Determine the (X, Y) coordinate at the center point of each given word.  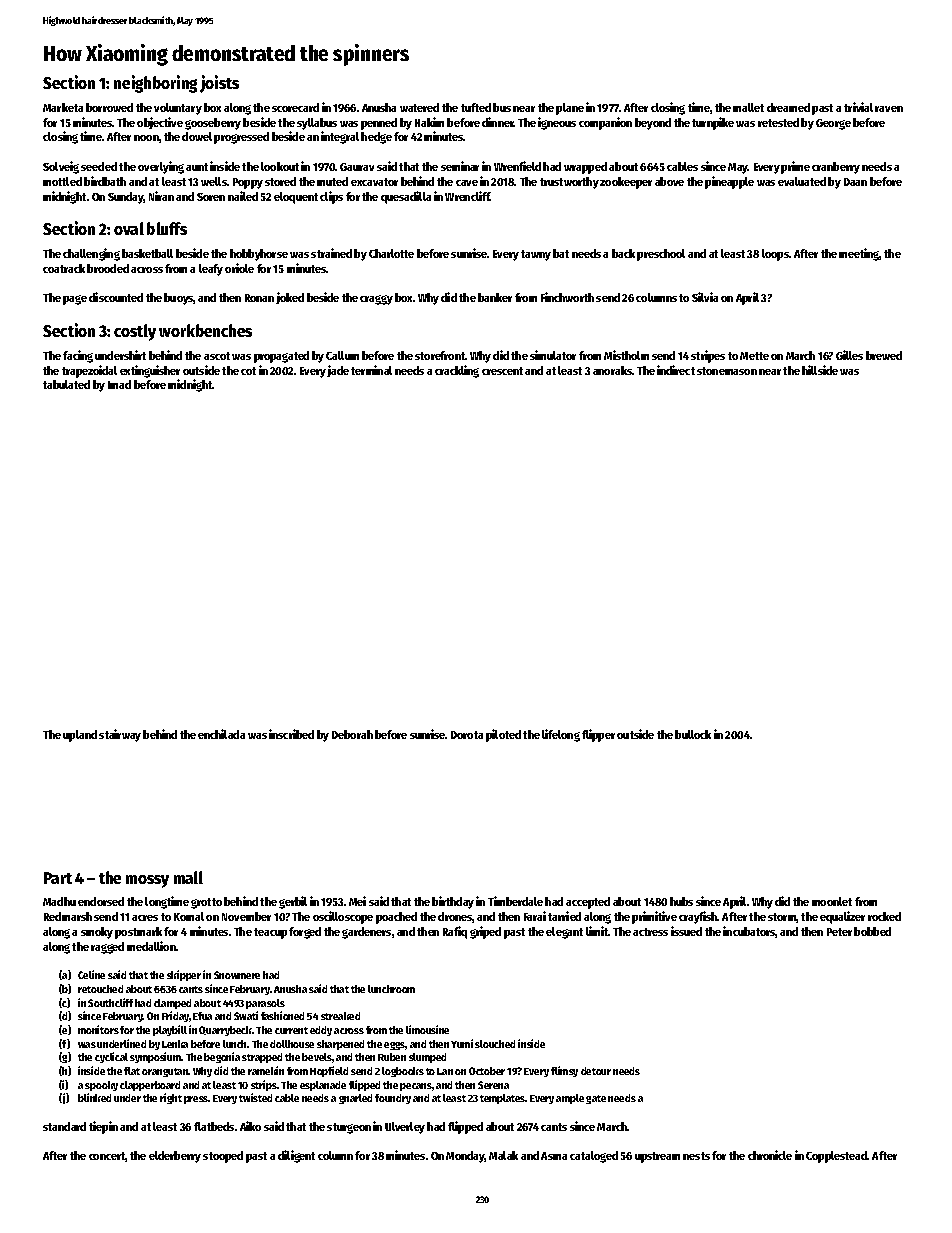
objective (160, 123)
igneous (557, 123)
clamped (172, 1004)
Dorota (467, 735)
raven (889, 109)
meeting (859, 254)
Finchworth (567, 297)
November (246, 916)
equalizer (842, 917)
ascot (217, 356)
